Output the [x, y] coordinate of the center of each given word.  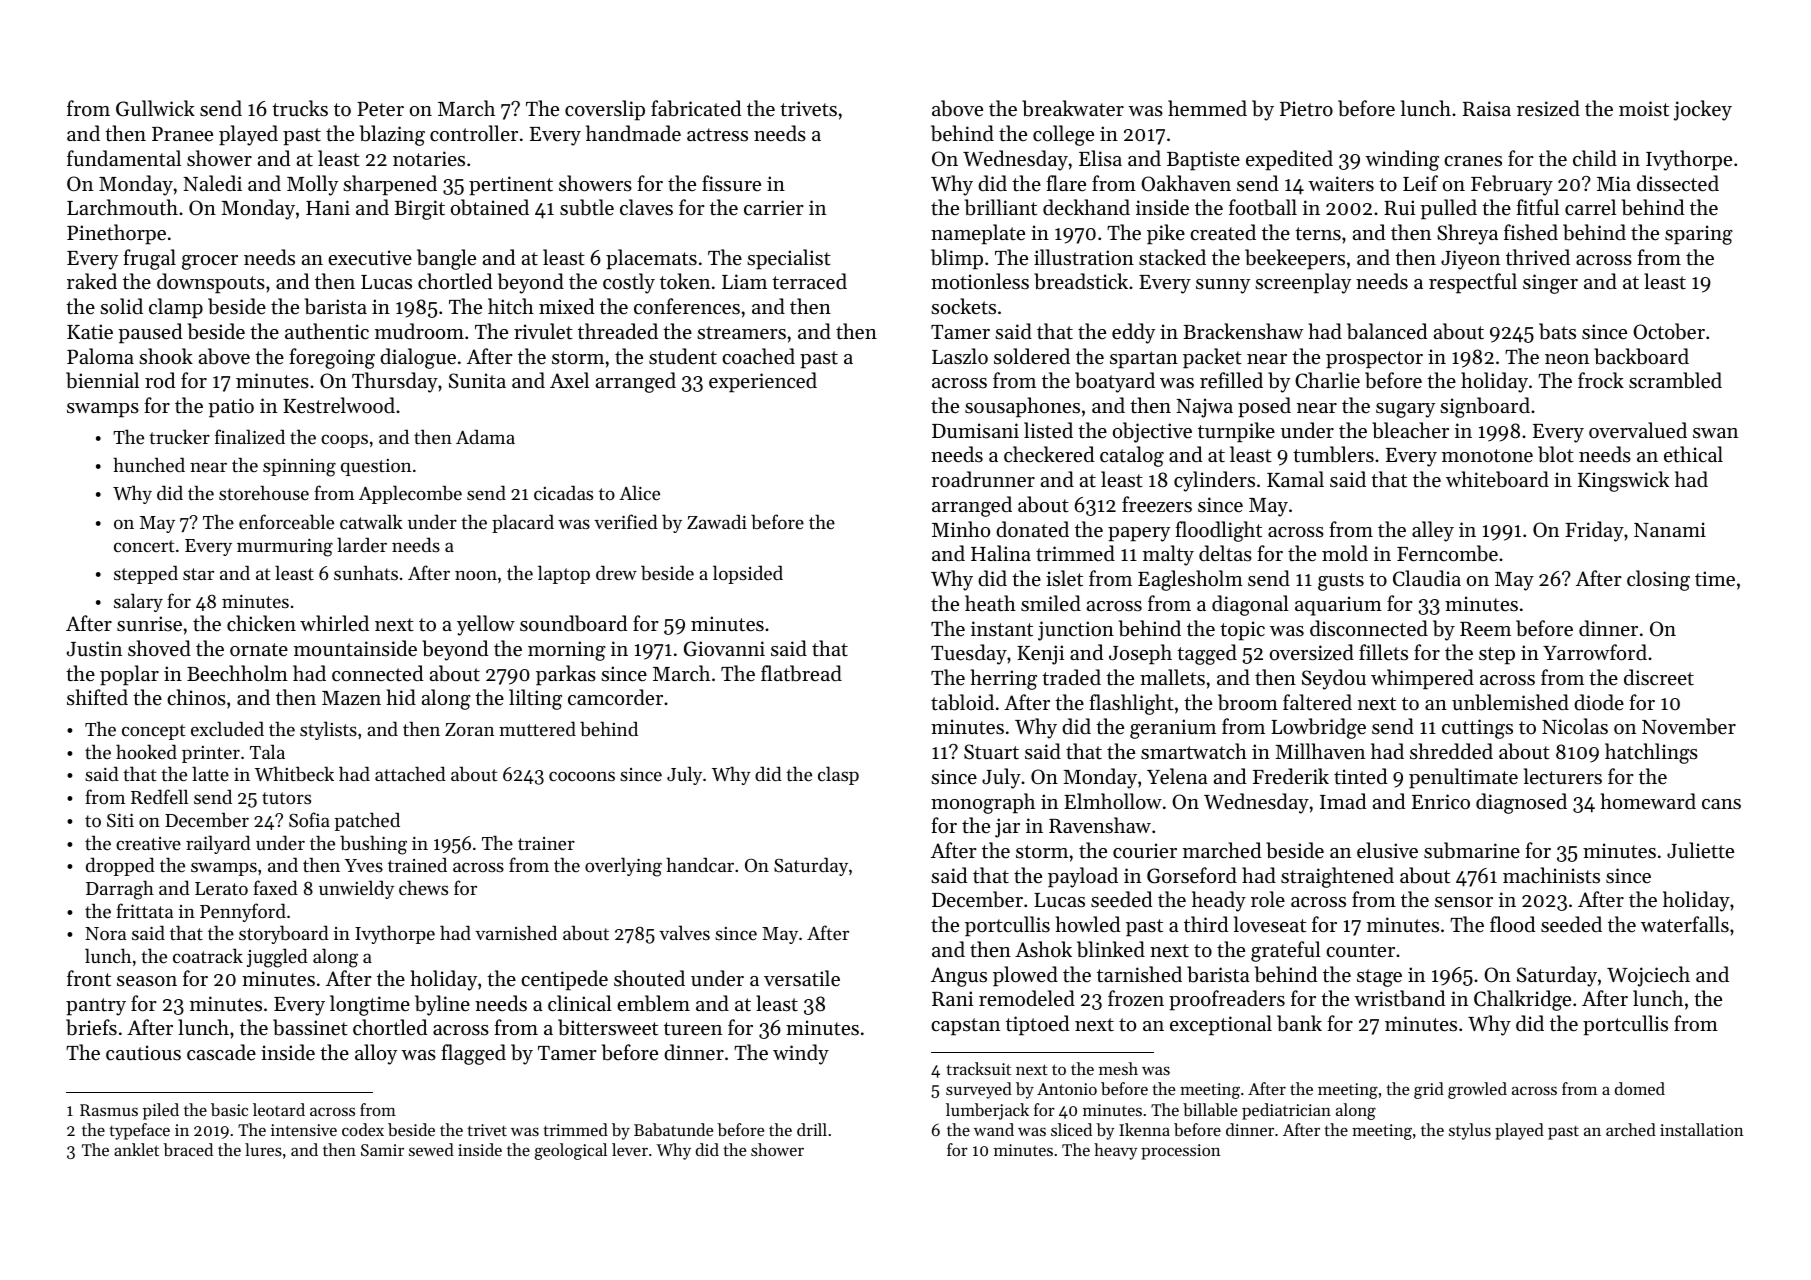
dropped [120, 866]
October [1669, 331]
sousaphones [1022, 407]
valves [684, 932]
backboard [1641, 356]
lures [263, 1149]
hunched [149, 464]
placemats [651, 259]
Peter [380, 108]
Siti [120, 820]
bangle [446, 259]
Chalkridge [1522, 1000]
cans [1721, 804]
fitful [1537, 207]
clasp [838, 775]
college [1063, 135]
